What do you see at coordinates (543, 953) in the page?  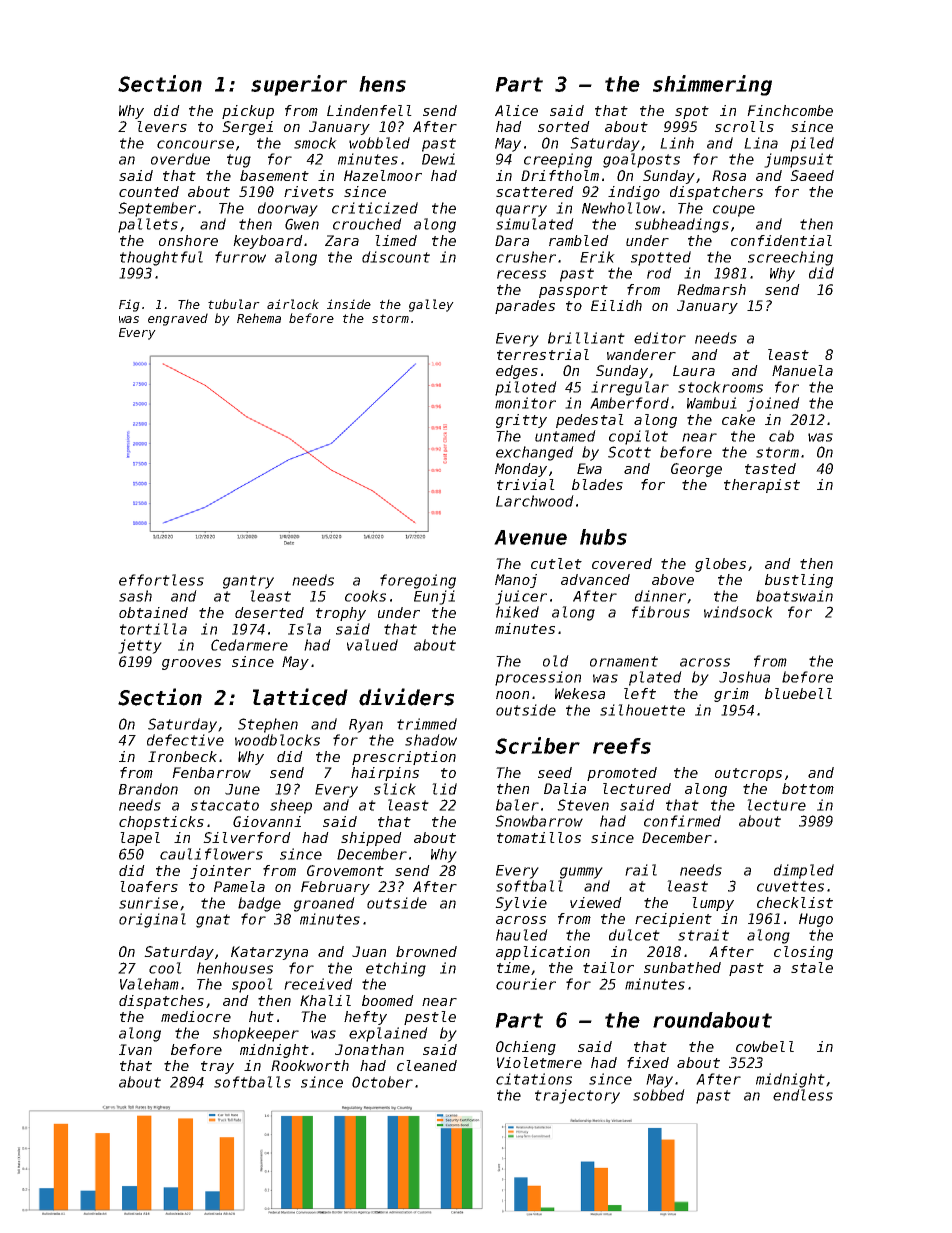 I see `application` at bounding box center [543, 953].
